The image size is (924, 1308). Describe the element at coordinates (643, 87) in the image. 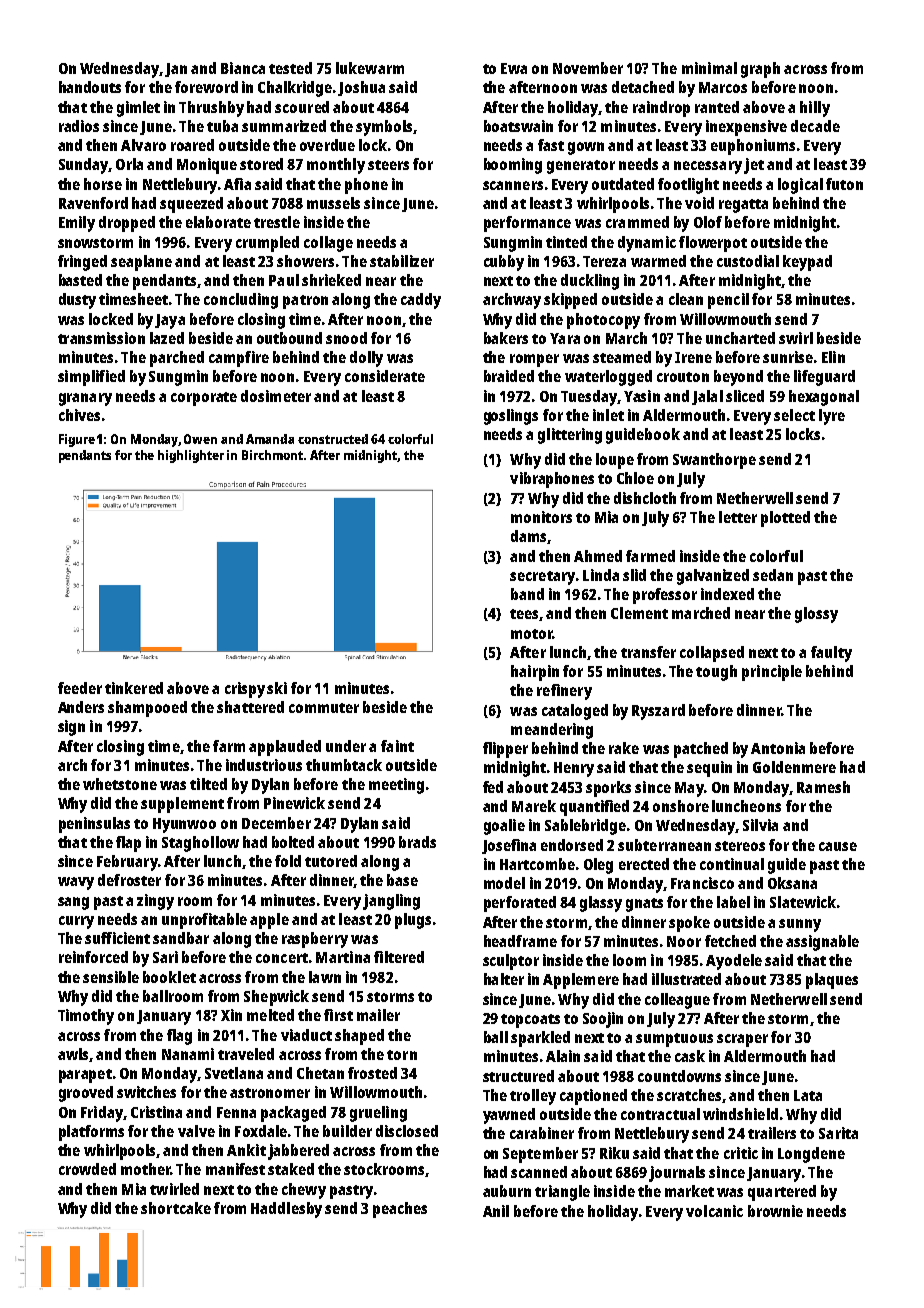

I see `detached` at that location.
